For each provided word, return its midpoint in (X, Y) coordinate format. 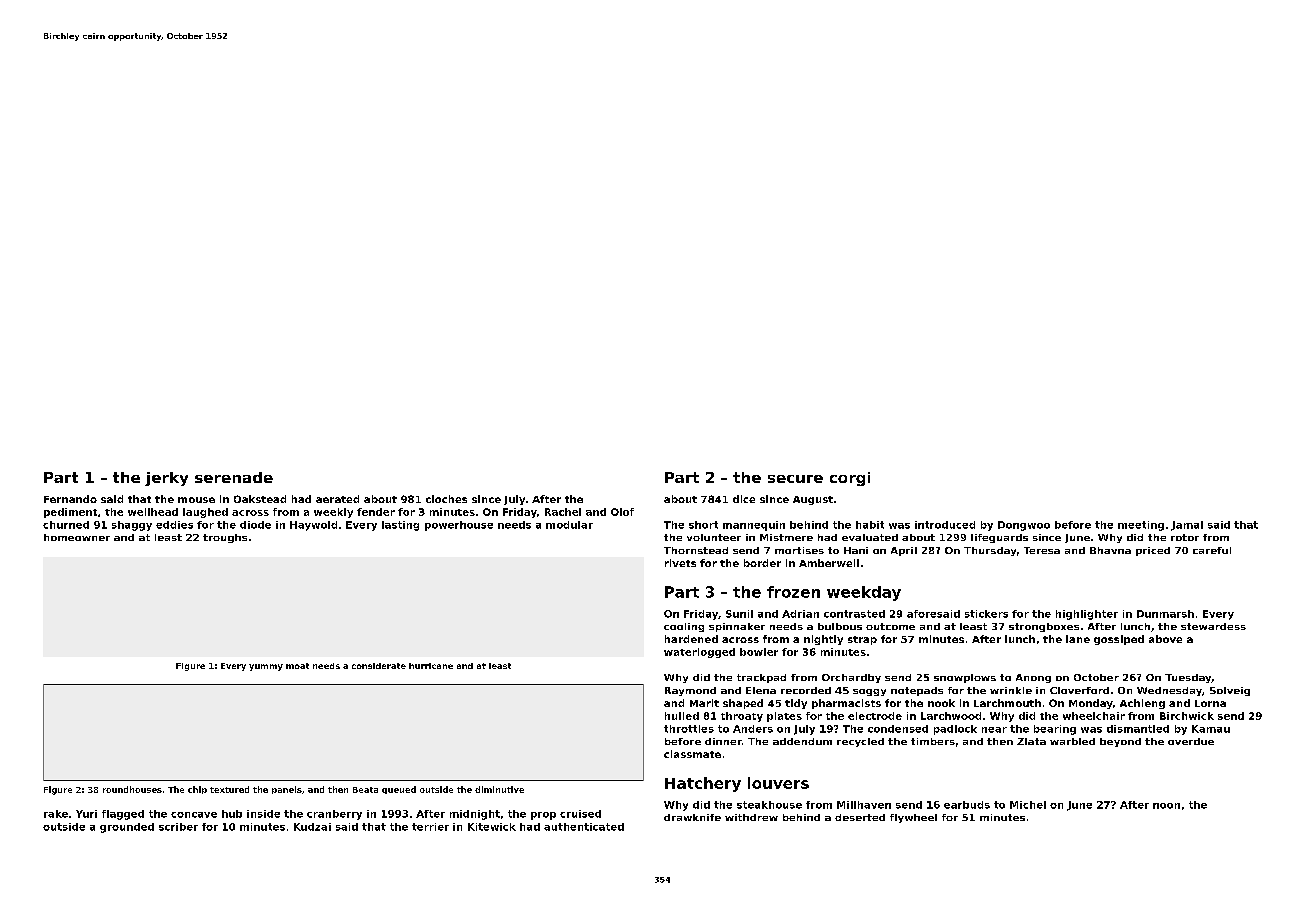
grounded (127, 828)
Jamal (1187, 526)
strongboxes (1044, 627)
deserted (860, 817)
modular (569, 525)
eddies (174, 525)
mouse (196, 500)
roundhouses (132, 789)
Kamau (1211, 729)
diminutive (499, 789)
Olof (622, 512)
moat (297, 666)
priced (1153, 551)
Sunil (739, 614)
